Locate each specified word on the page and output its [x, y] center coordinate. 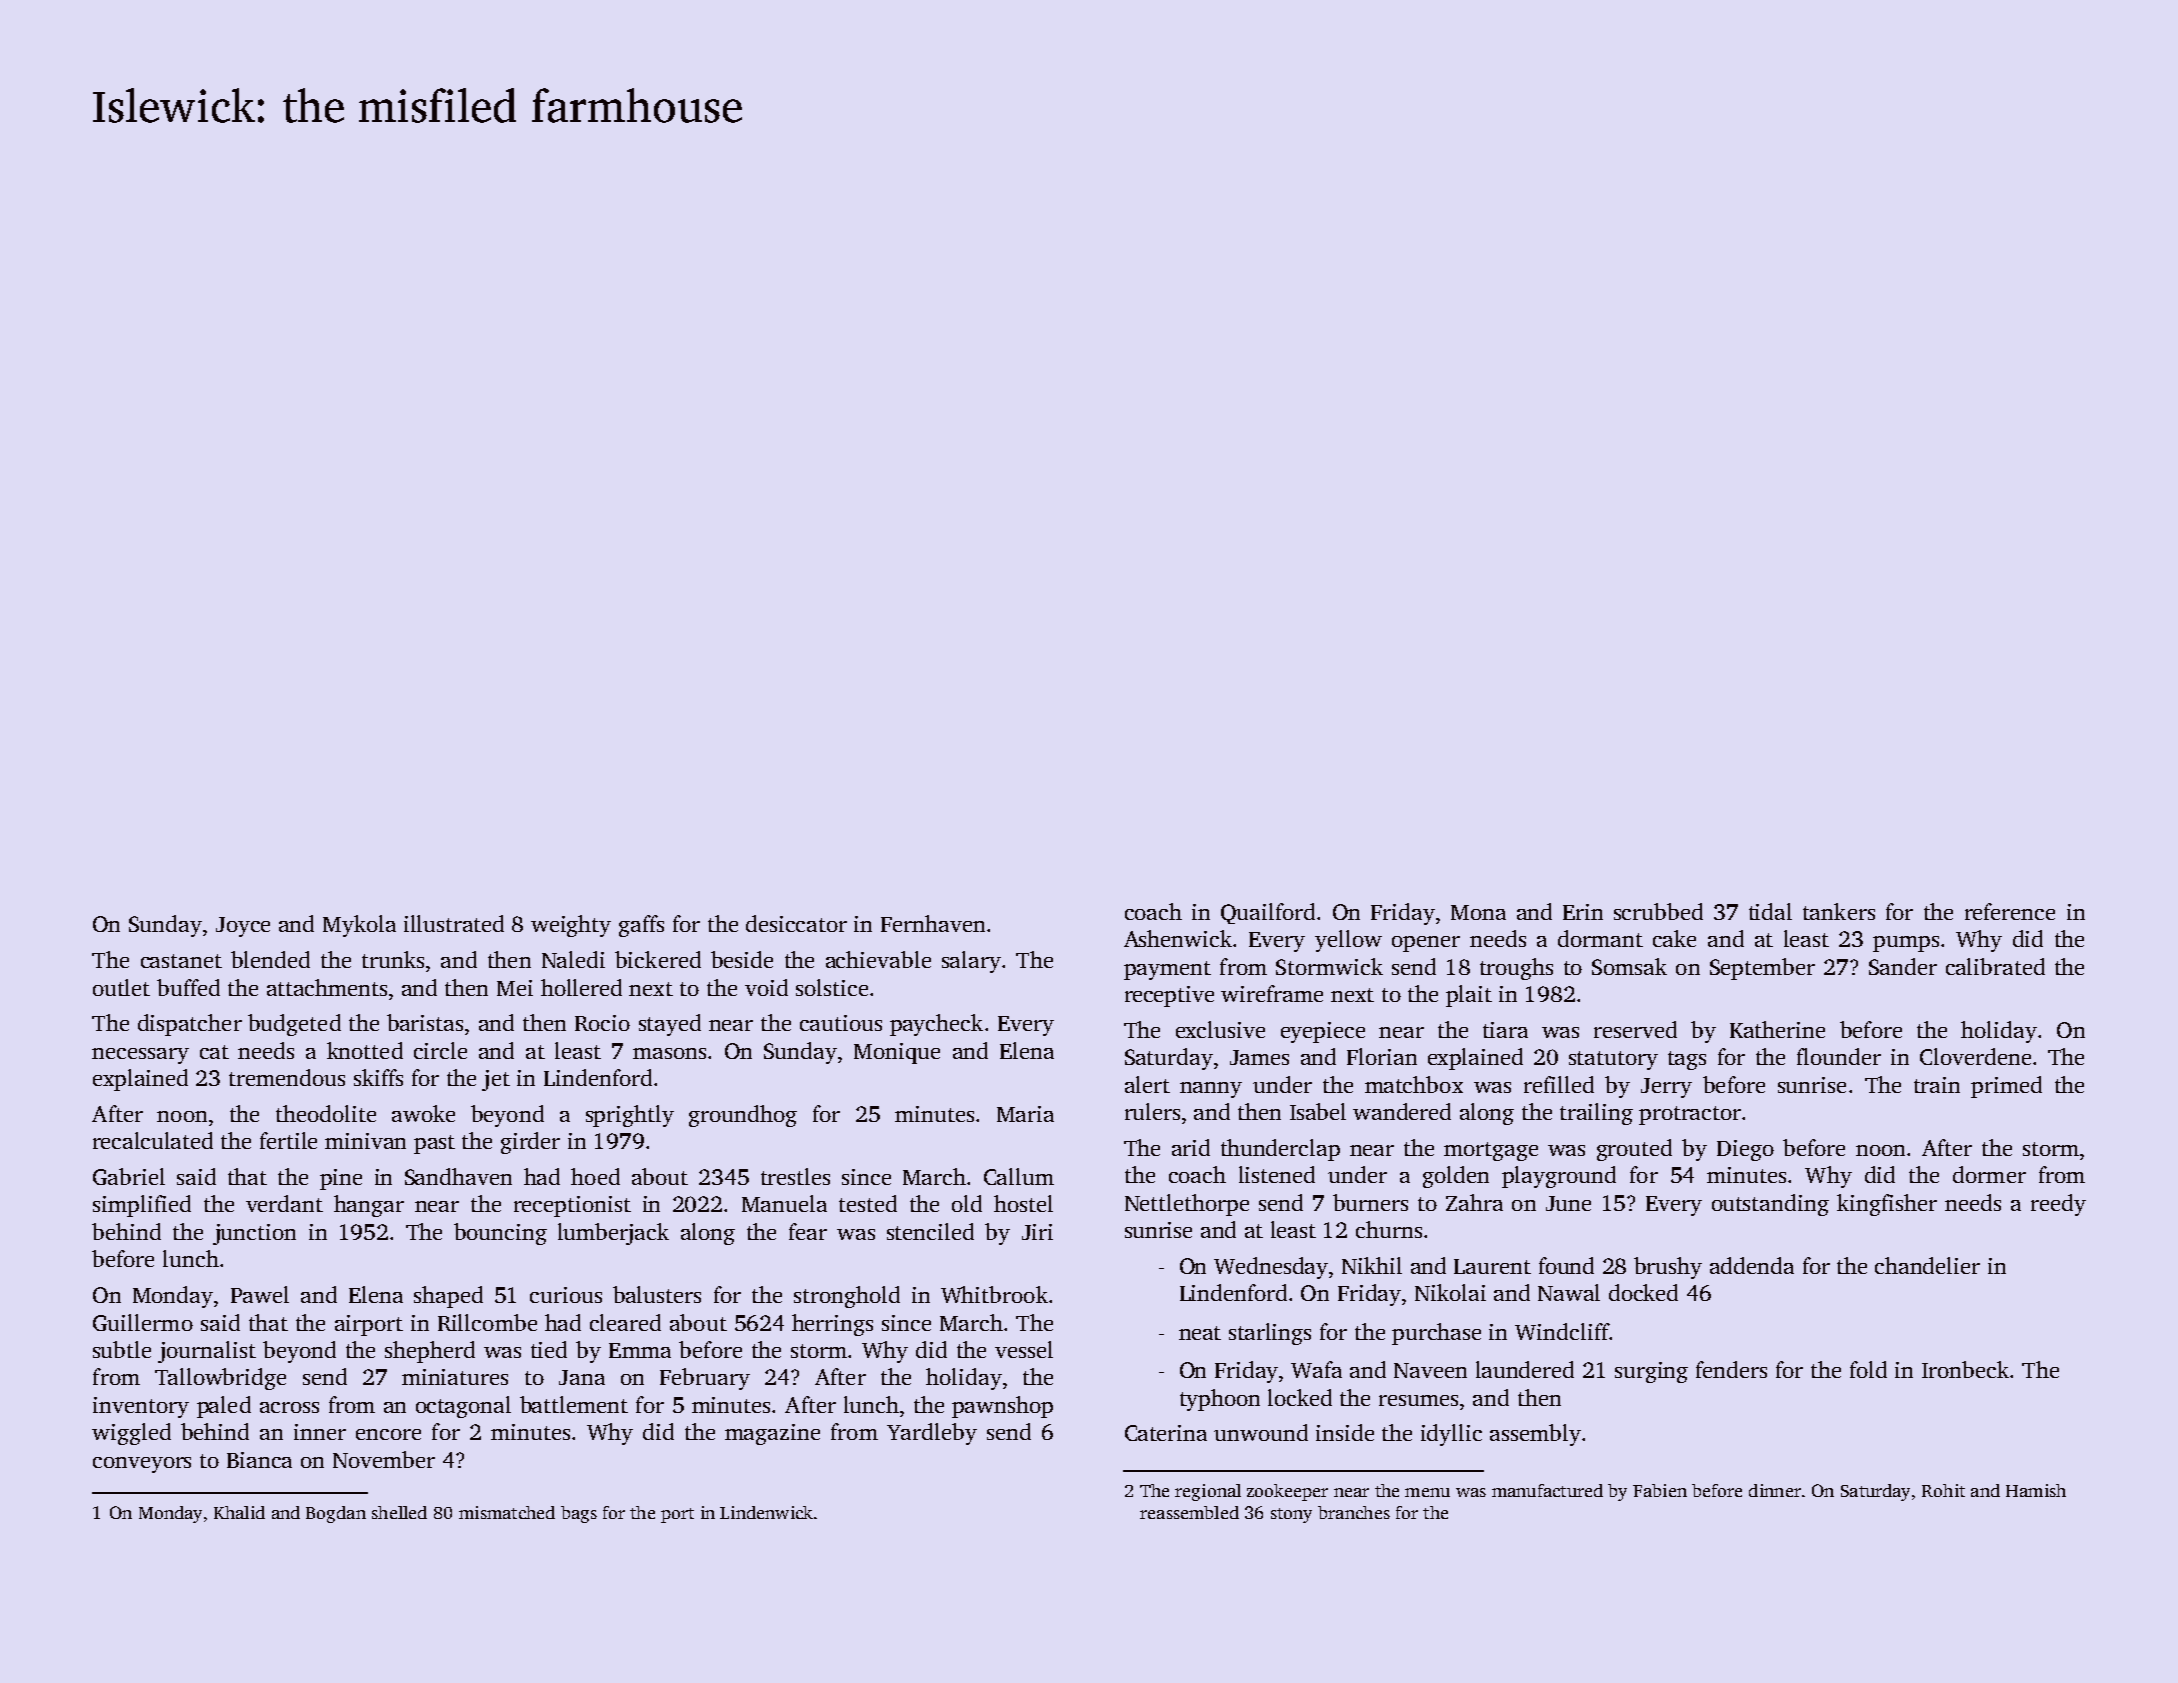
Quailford [1268, 913]
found [1566, 1265]
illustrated [454, 923]
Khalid [239, 1512]
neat [1200, 1333]
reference [2010, 911]
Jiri [1037, 1232]
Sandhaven [458, 1176]
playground [1559, 1177]
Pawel [260, 1294]
